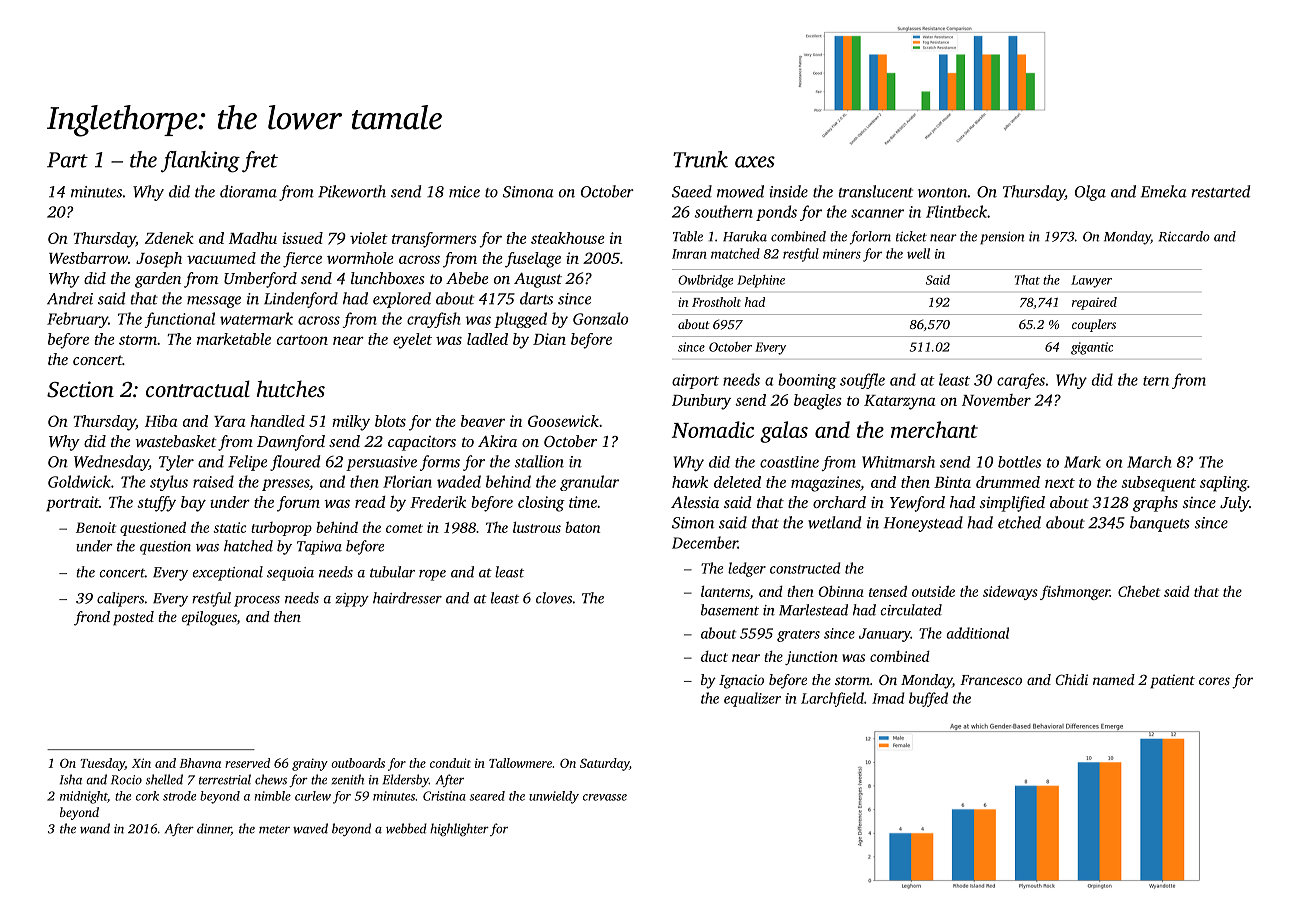  What do you see at coordinates (1002, 238) in the page?
I see `pension` at bounding box center [1002, 238].
